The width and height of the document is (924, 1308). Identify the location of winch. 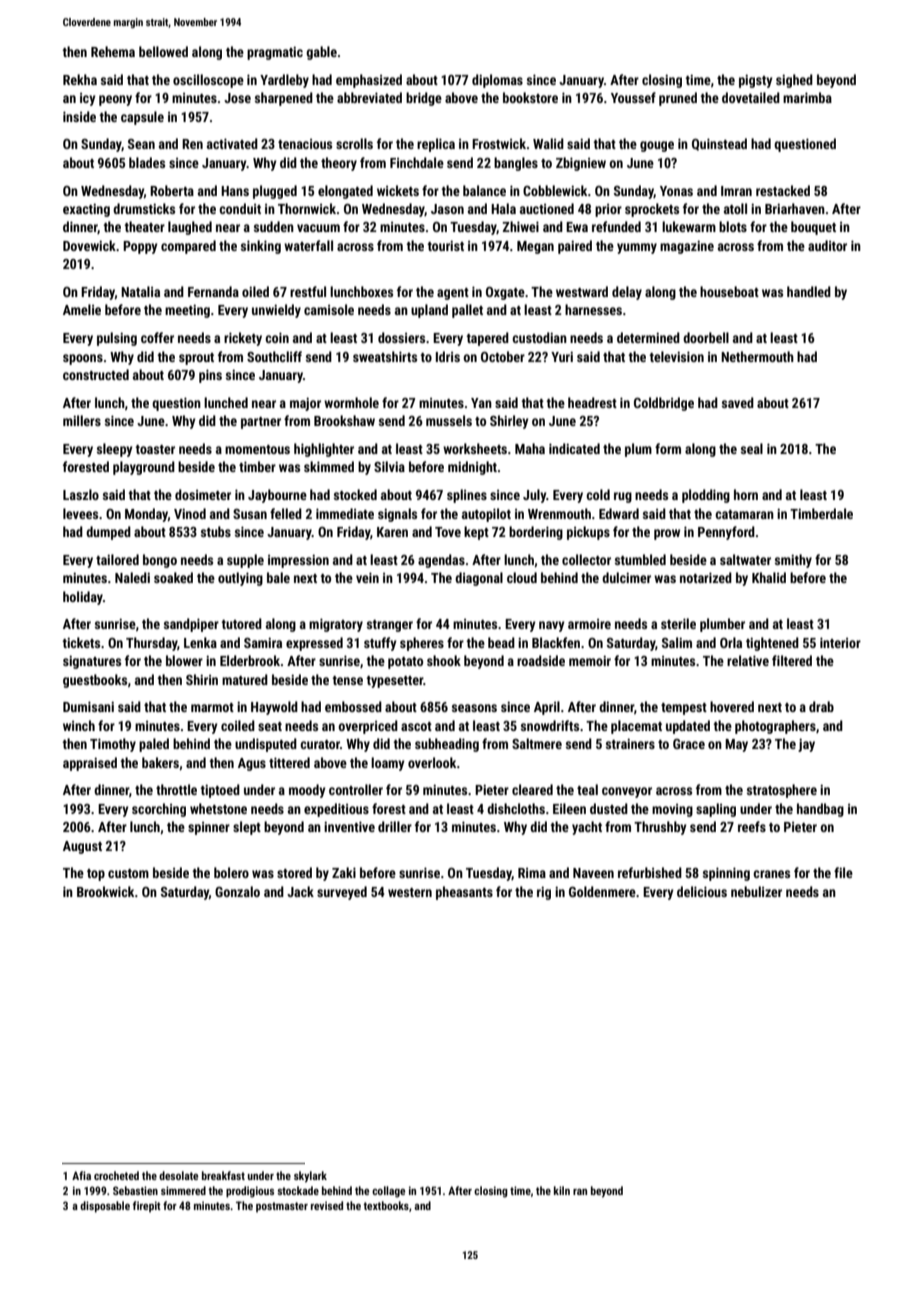
(79, 725).
